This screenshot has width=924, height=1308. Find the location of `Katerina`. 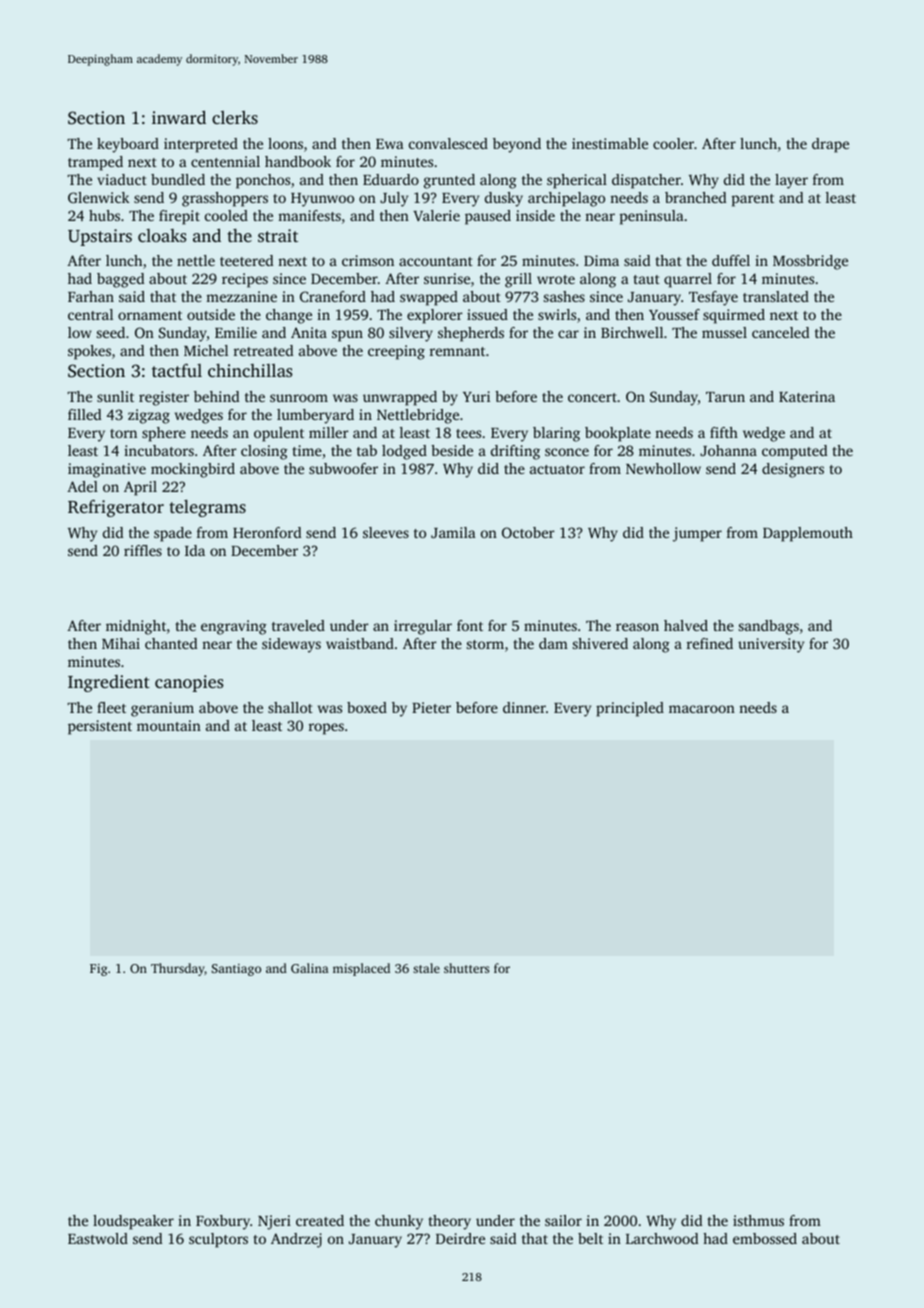

Katerina is located at coordinates (807, 396).
